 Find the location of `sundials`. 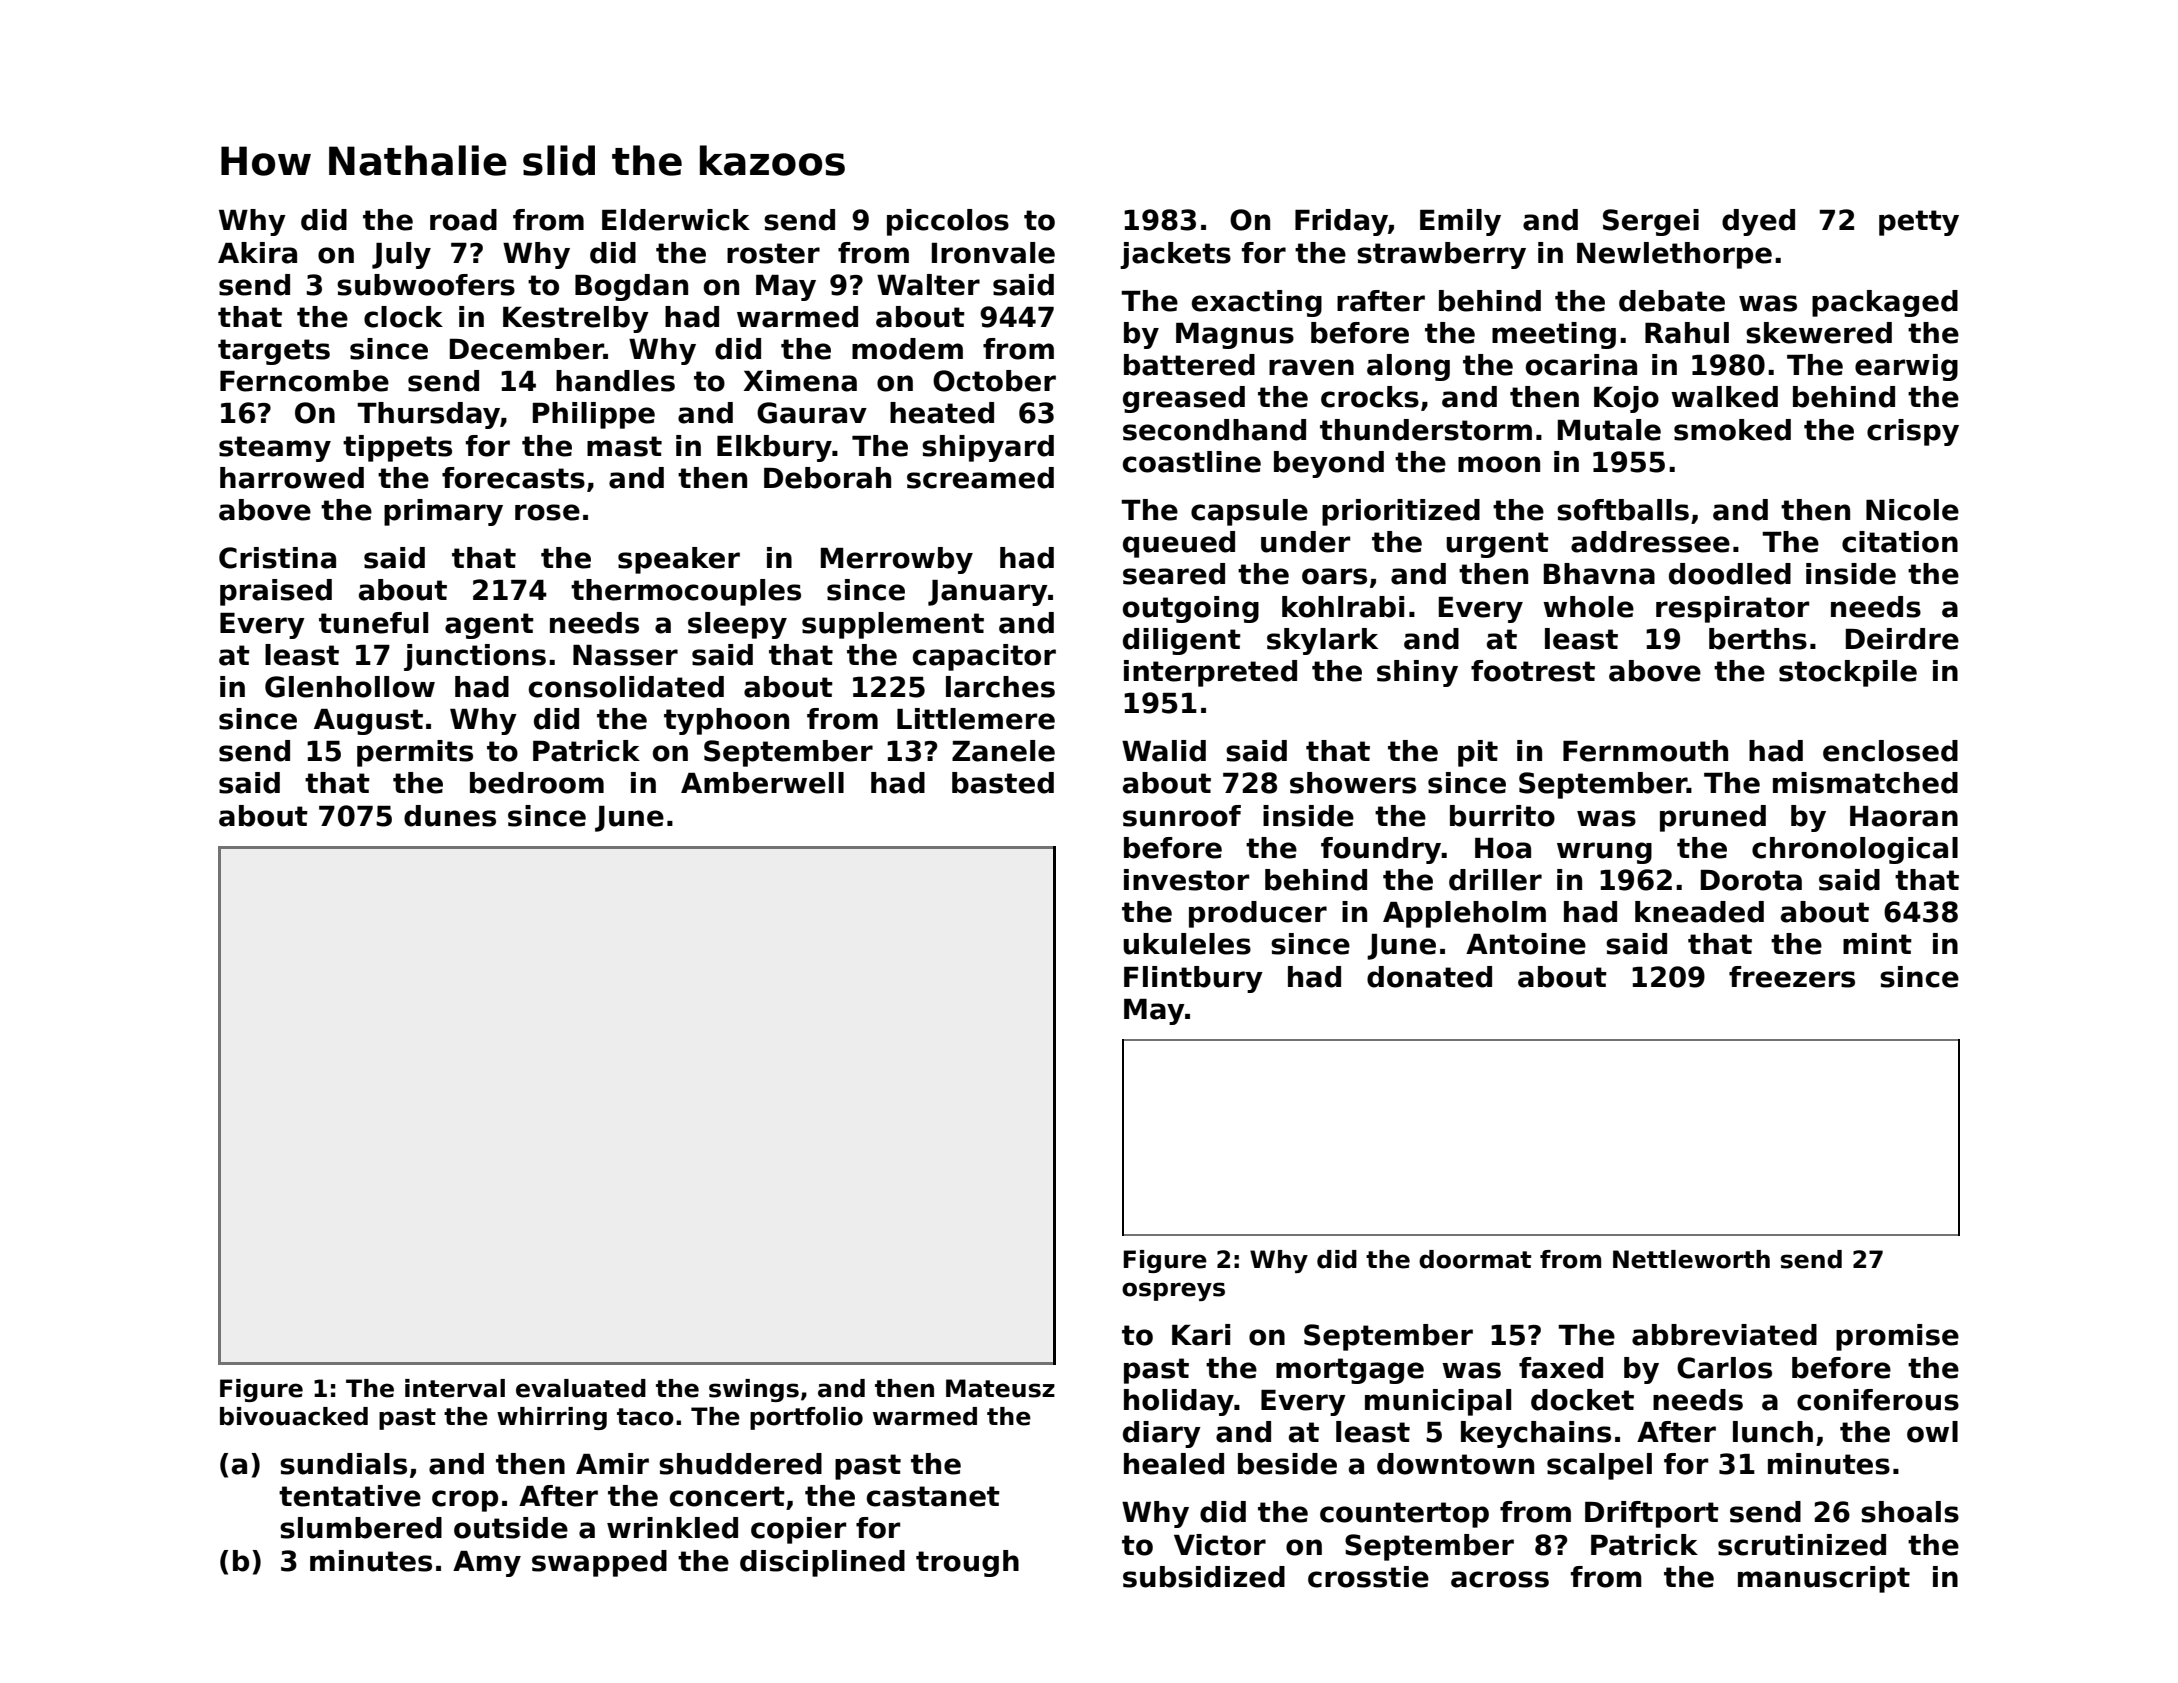

sundials is located at coordinates (343, 1464).
